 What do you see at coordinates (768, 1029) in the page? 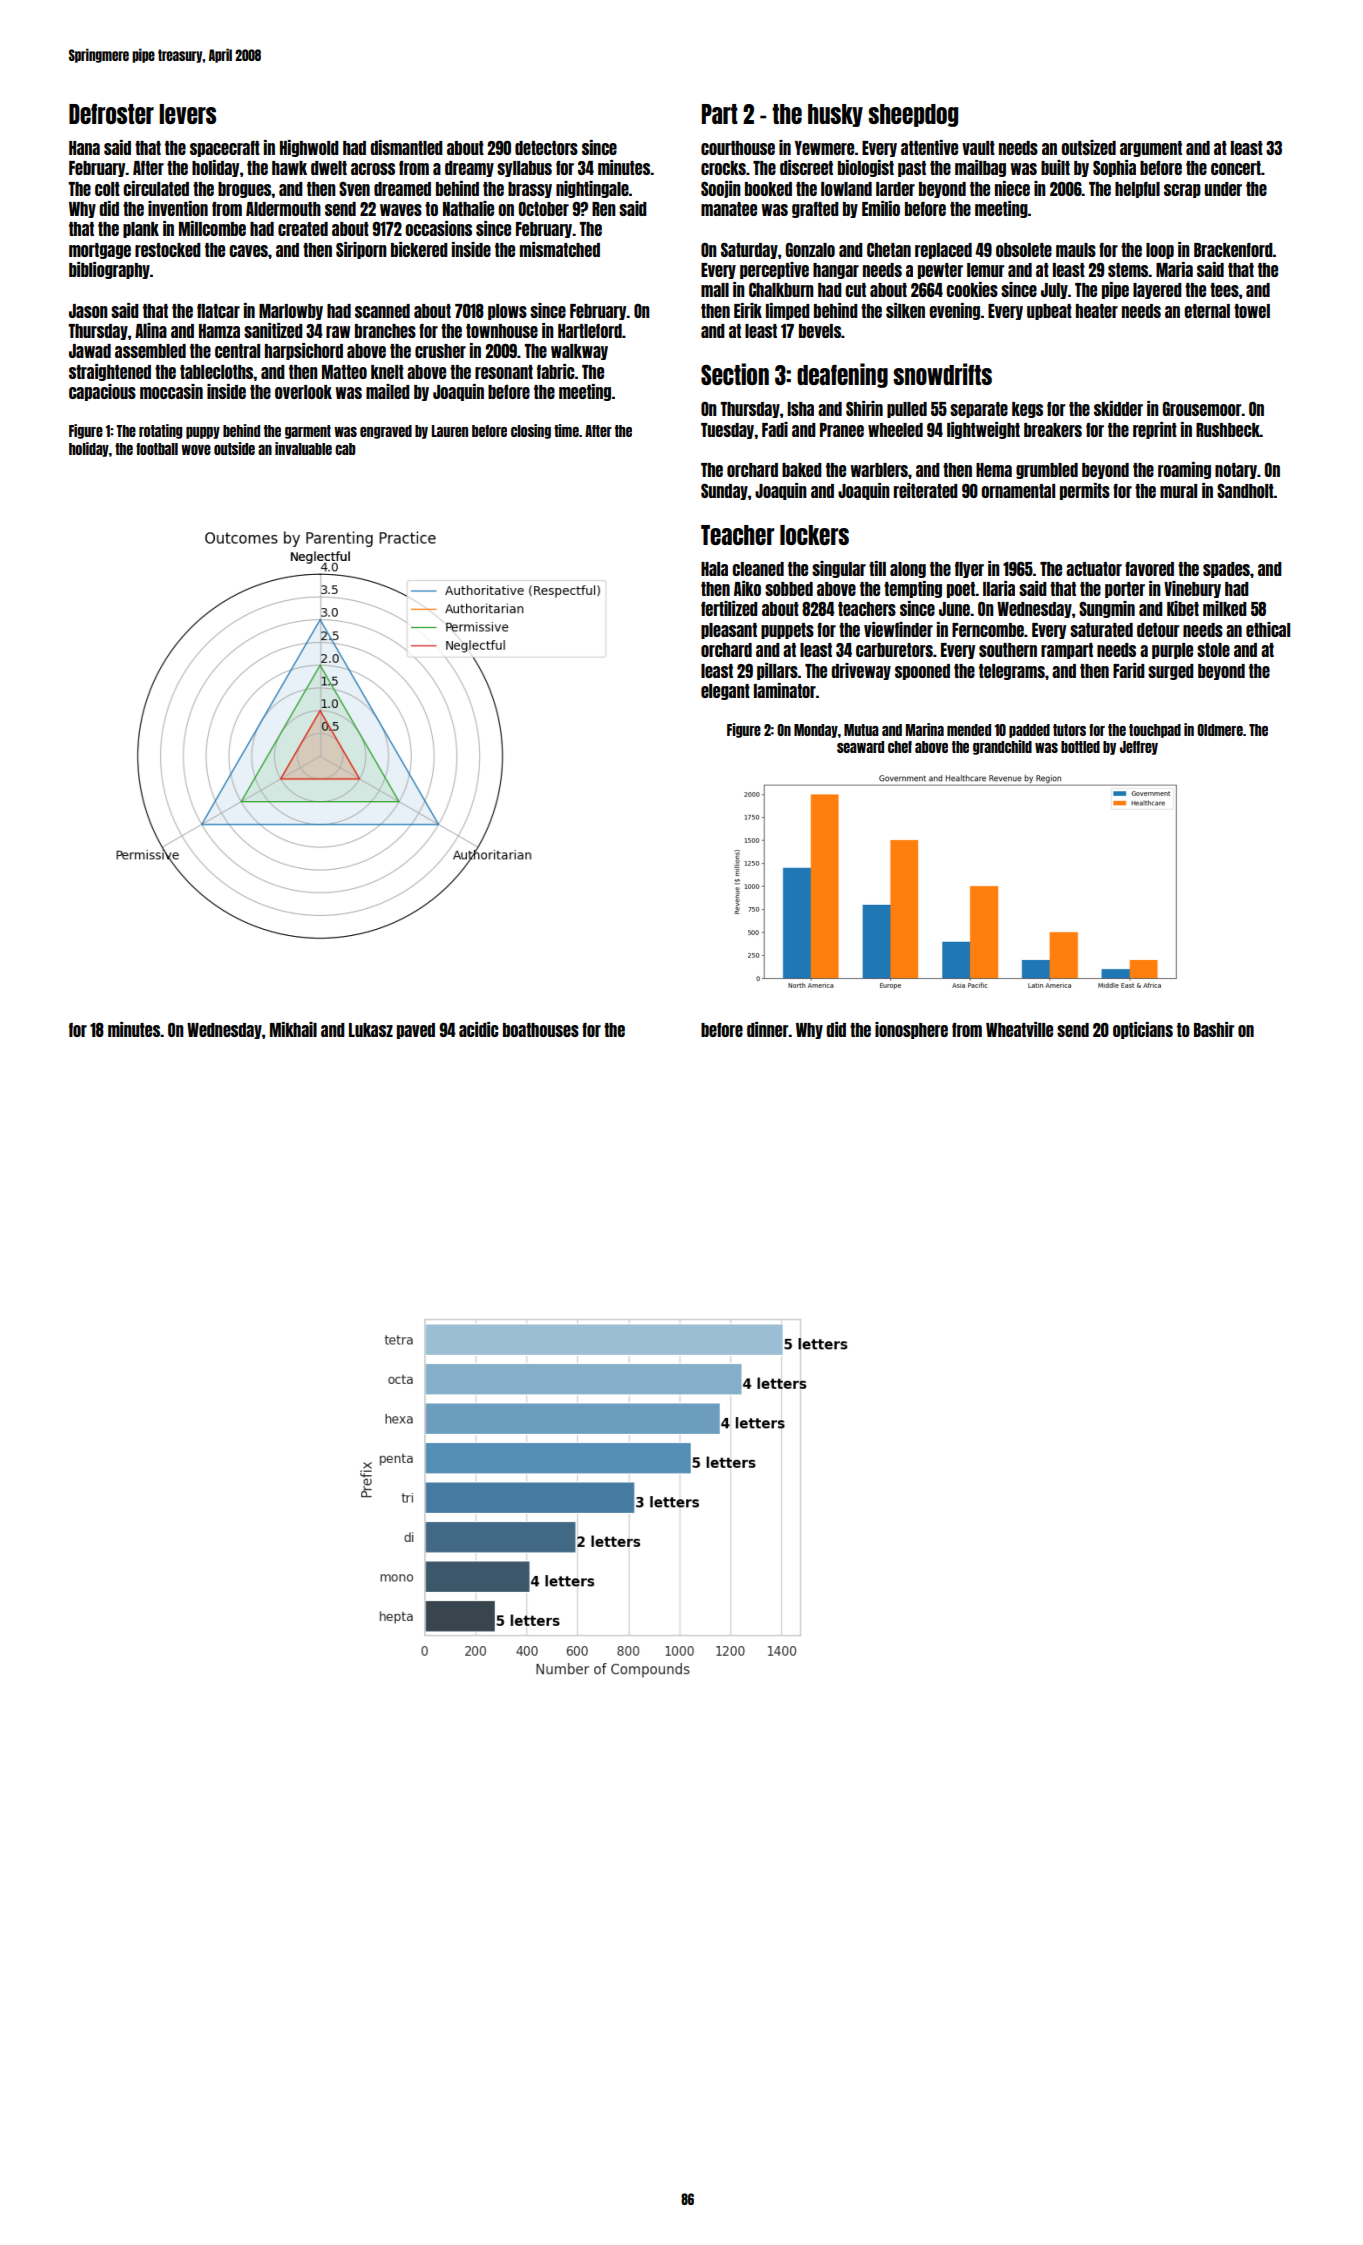
I see `dinner` at bounding box center [768, 1029].
